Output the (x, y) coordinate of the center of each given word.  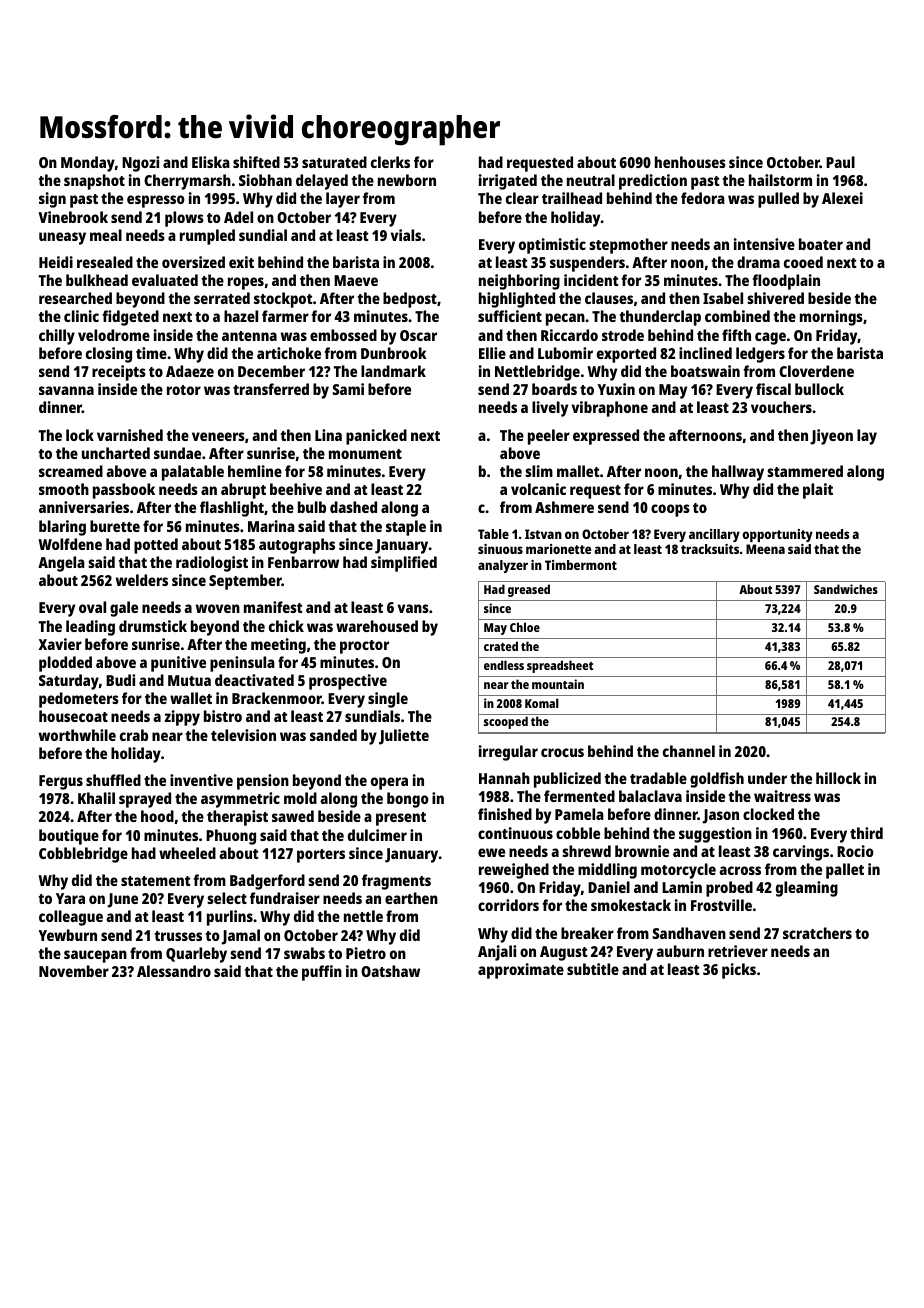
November (74, 971)
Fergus (61, 782)
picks (739, 971)
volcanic (538, 489)
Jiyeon (831, 437)
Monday (88, 164)
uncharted (116, 453)
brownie (642, 851)
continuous (515, 833)
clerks (390, 162)
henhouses (690, 162)
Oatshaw (390, 971)
